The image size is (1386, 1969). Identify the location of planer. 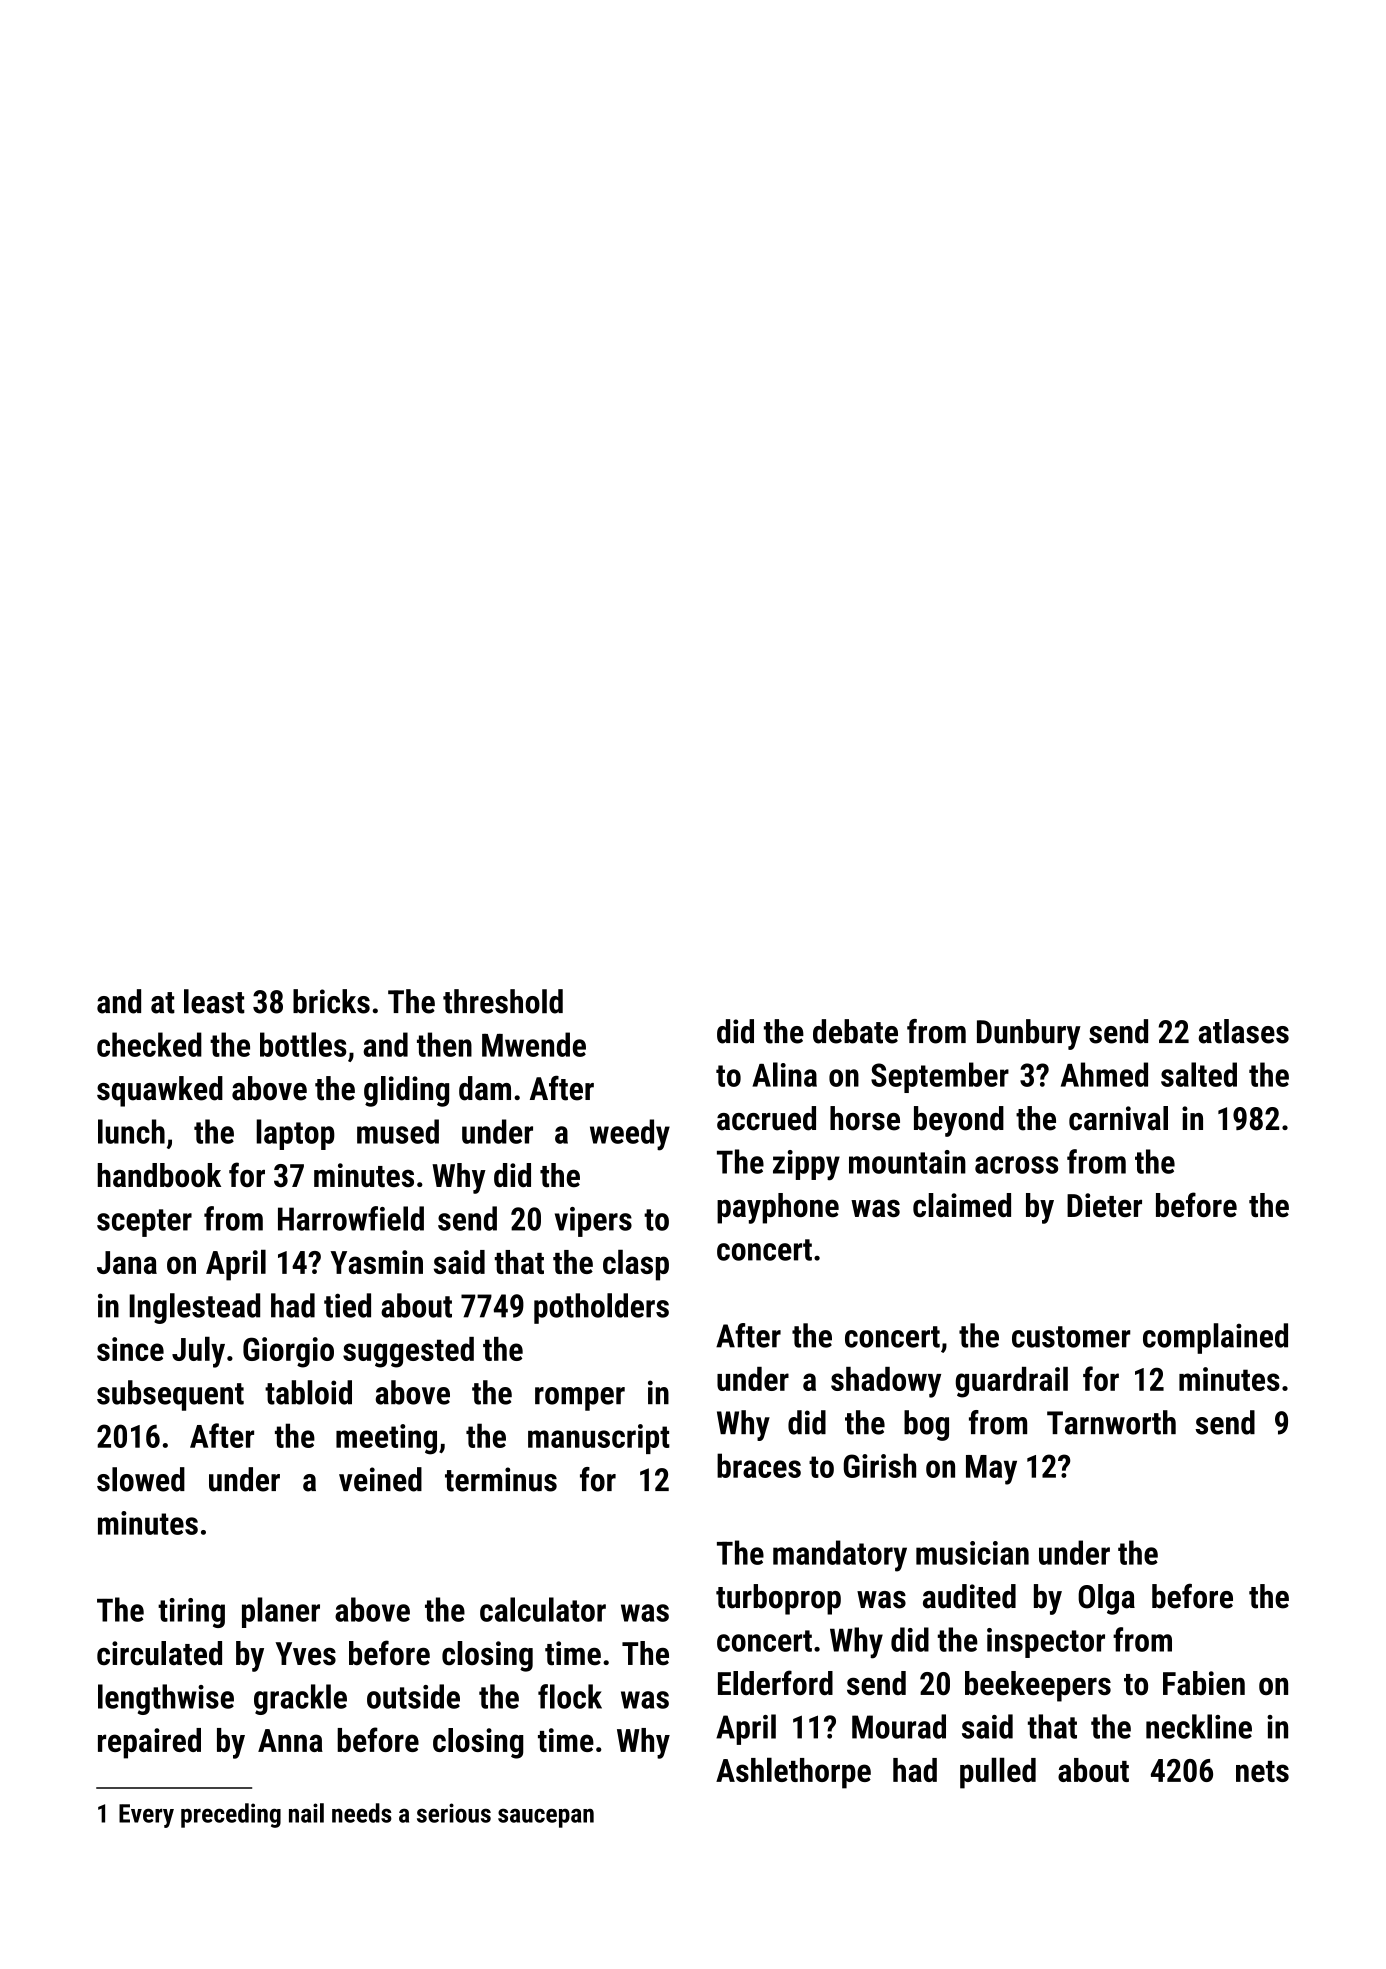
(281, 1612).
